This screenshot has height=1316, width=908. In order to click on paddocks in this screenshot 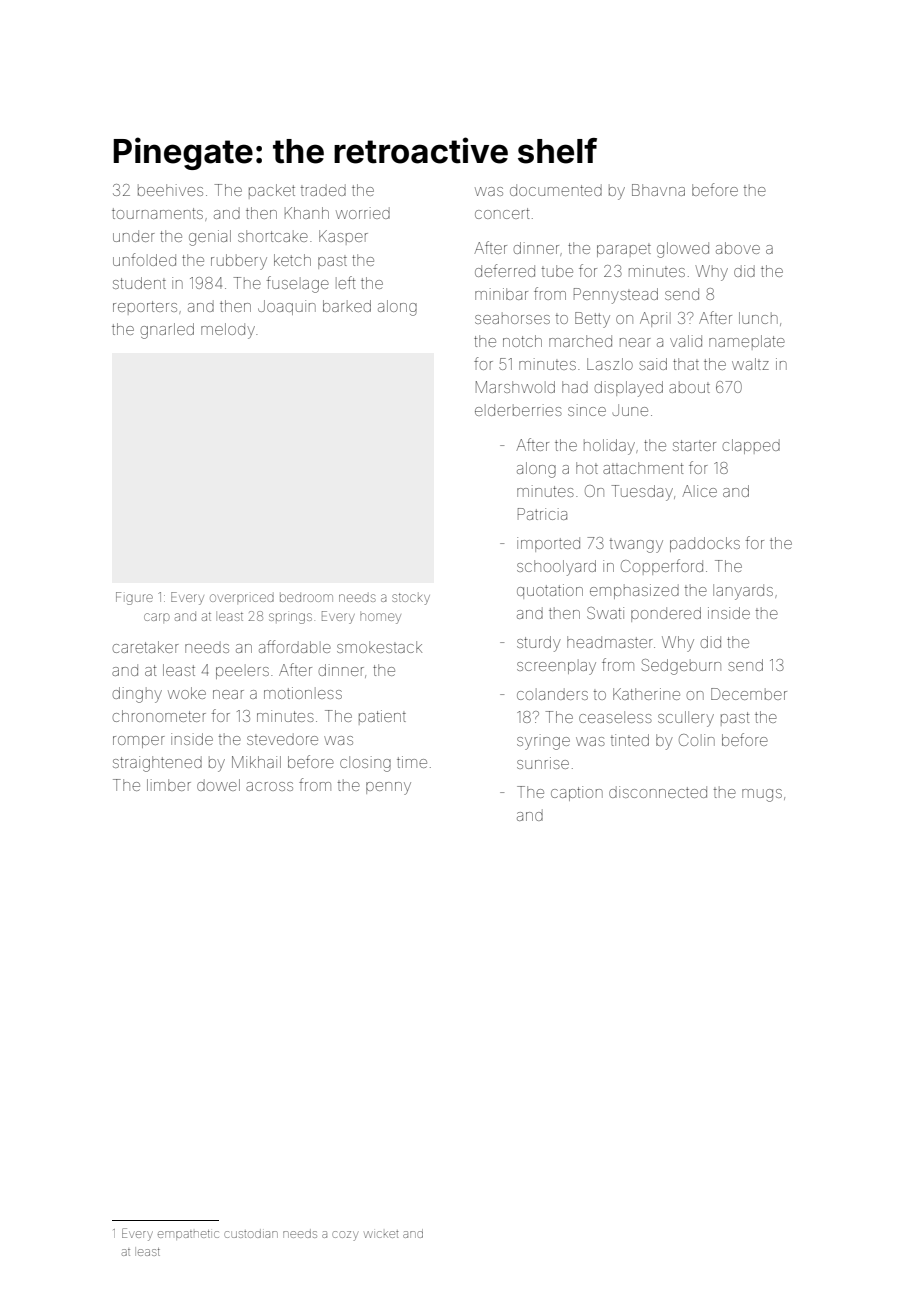, I will do `click(705, 544)`.
